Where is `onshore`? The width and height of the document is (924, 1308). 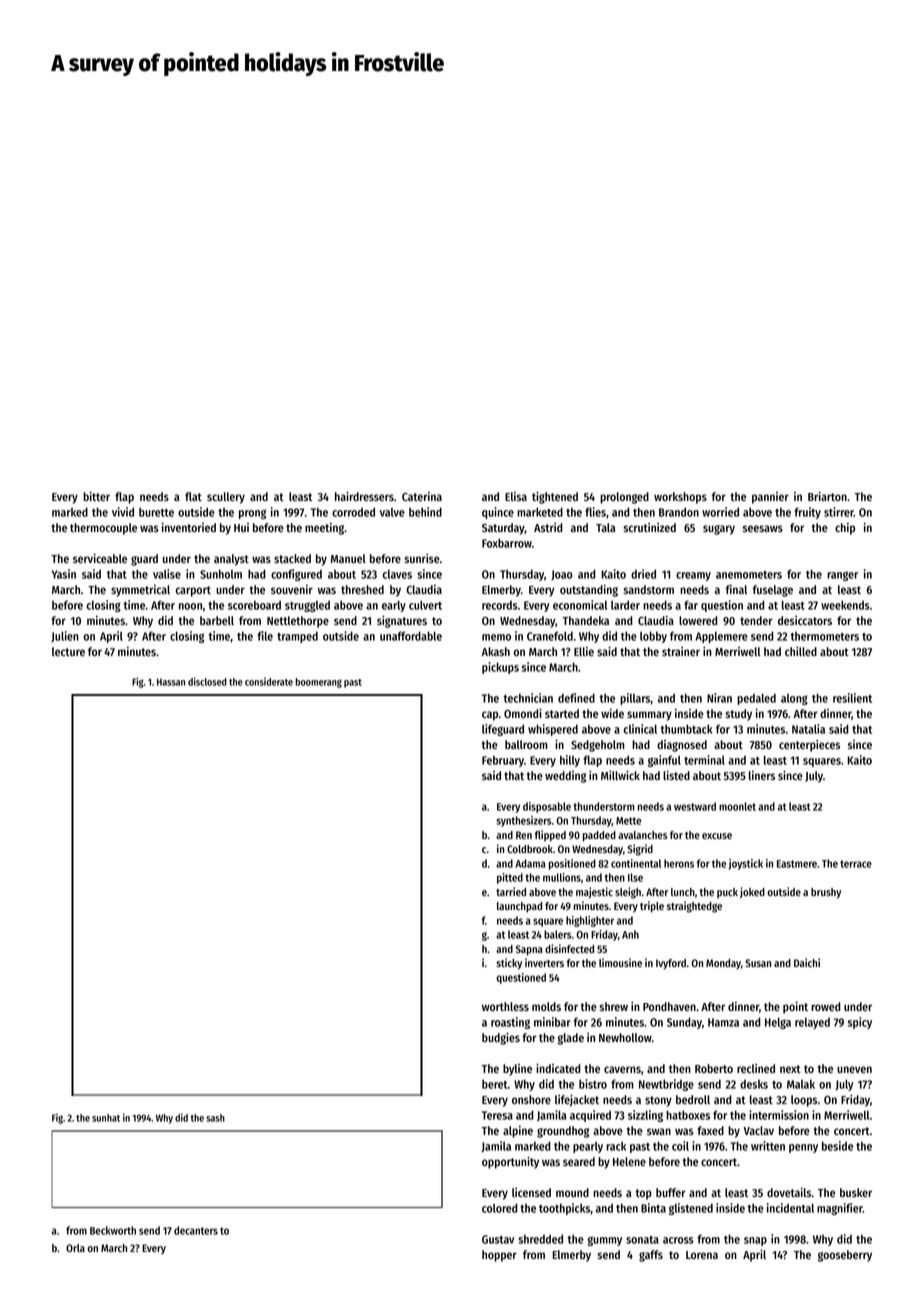
onshore is located at coordinates (531, 1099).
